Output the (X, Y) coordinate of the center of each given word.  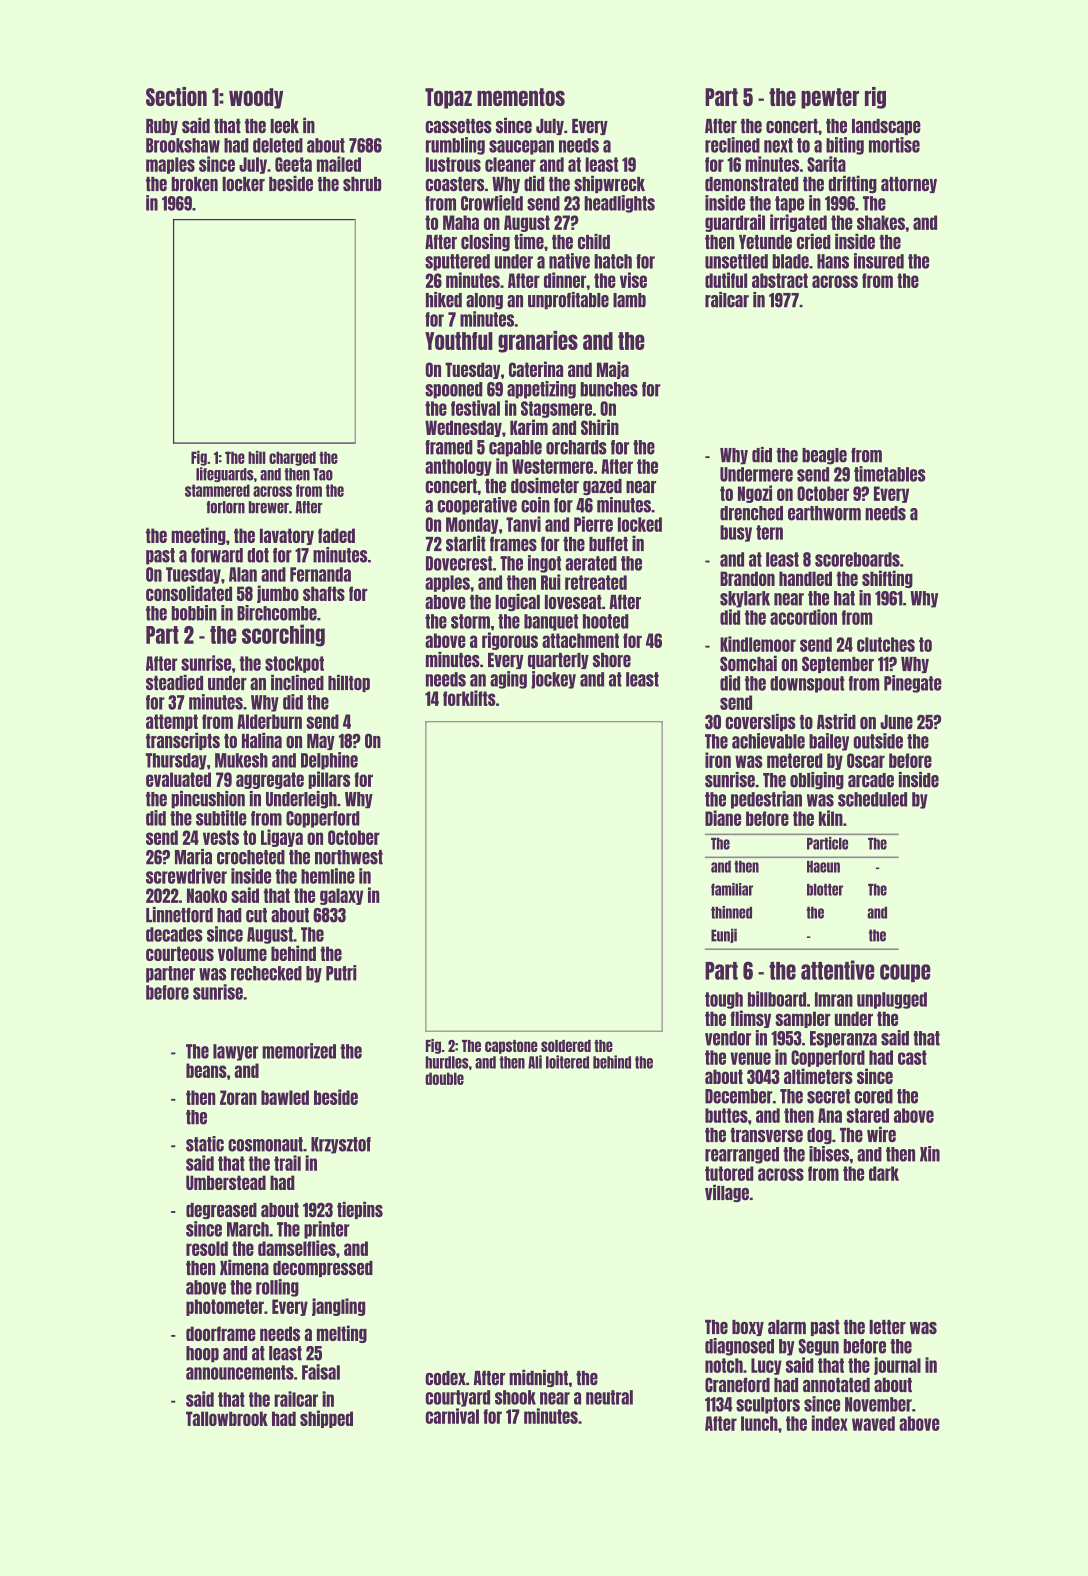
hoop (202, 1354)
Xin (930, 1154)
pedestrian (766, 800)
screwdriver (186, 876)
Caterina (536, 369)
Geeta (293, 164)
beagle (824, 456)
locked (640, 524)
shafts (324, 593)
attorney (909, 185)
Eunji (724, 936)
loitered (567, 1062)
